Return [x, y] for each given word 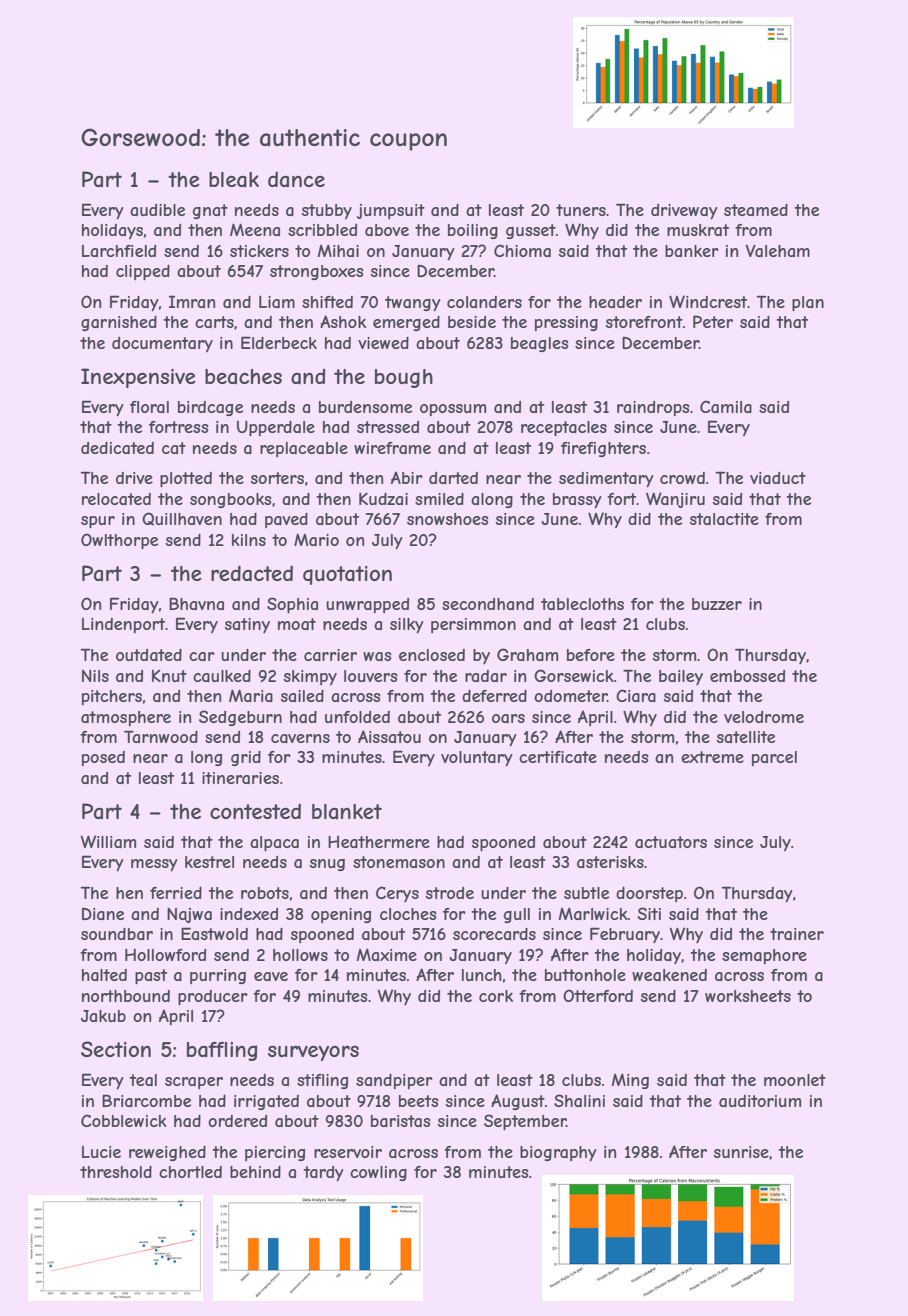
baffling [222, 1051]
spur [98, 522]
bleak [234, 180]
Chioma [522, 250]
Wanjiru [675, 500]
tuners [581, 210]
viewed [383, 343]
